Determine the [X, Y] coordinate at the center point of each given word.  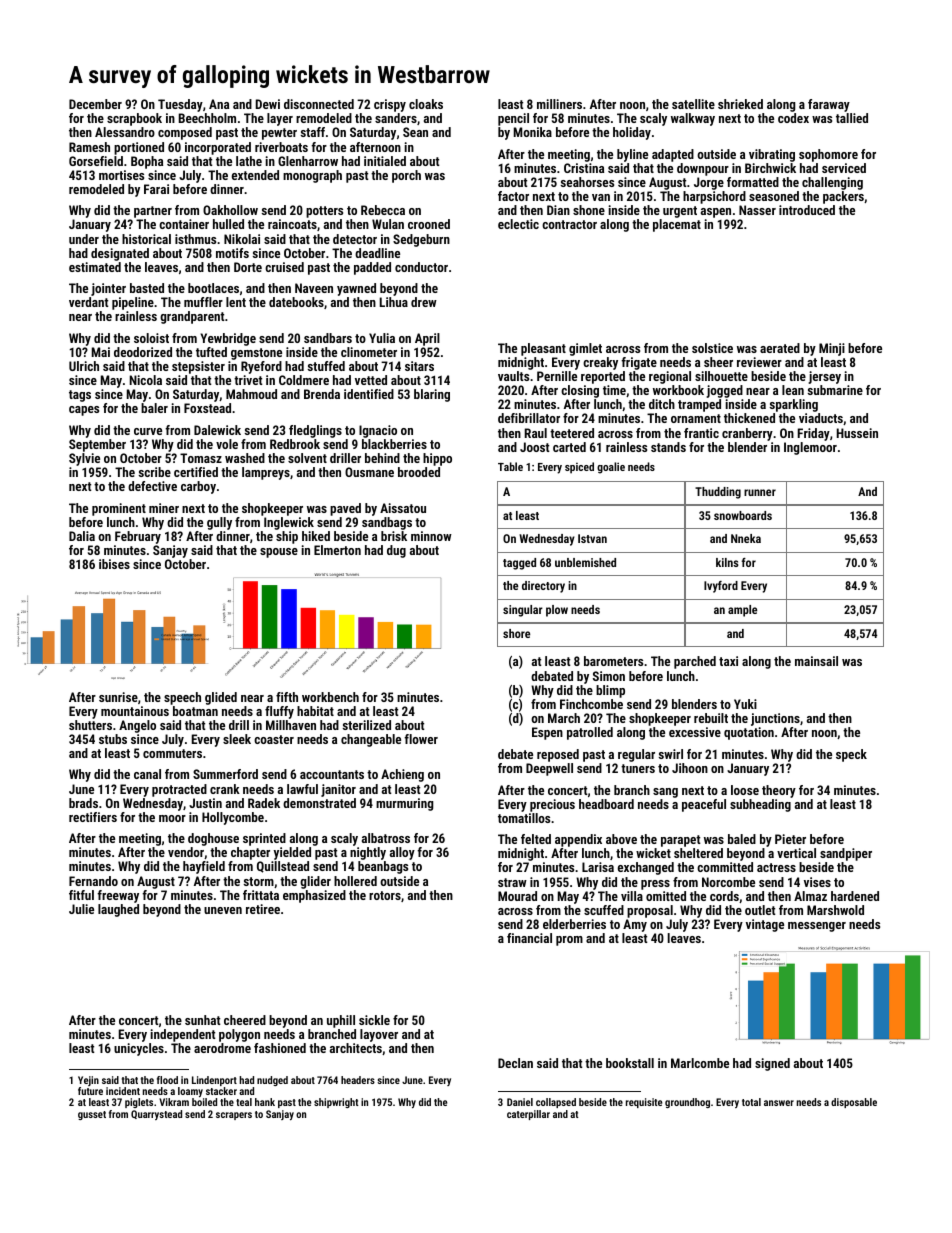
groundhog [687, 1103]
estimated [95, 267]
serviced [844, 168]
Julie [81, 909]
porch [406, 176]
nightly [368, 853]
